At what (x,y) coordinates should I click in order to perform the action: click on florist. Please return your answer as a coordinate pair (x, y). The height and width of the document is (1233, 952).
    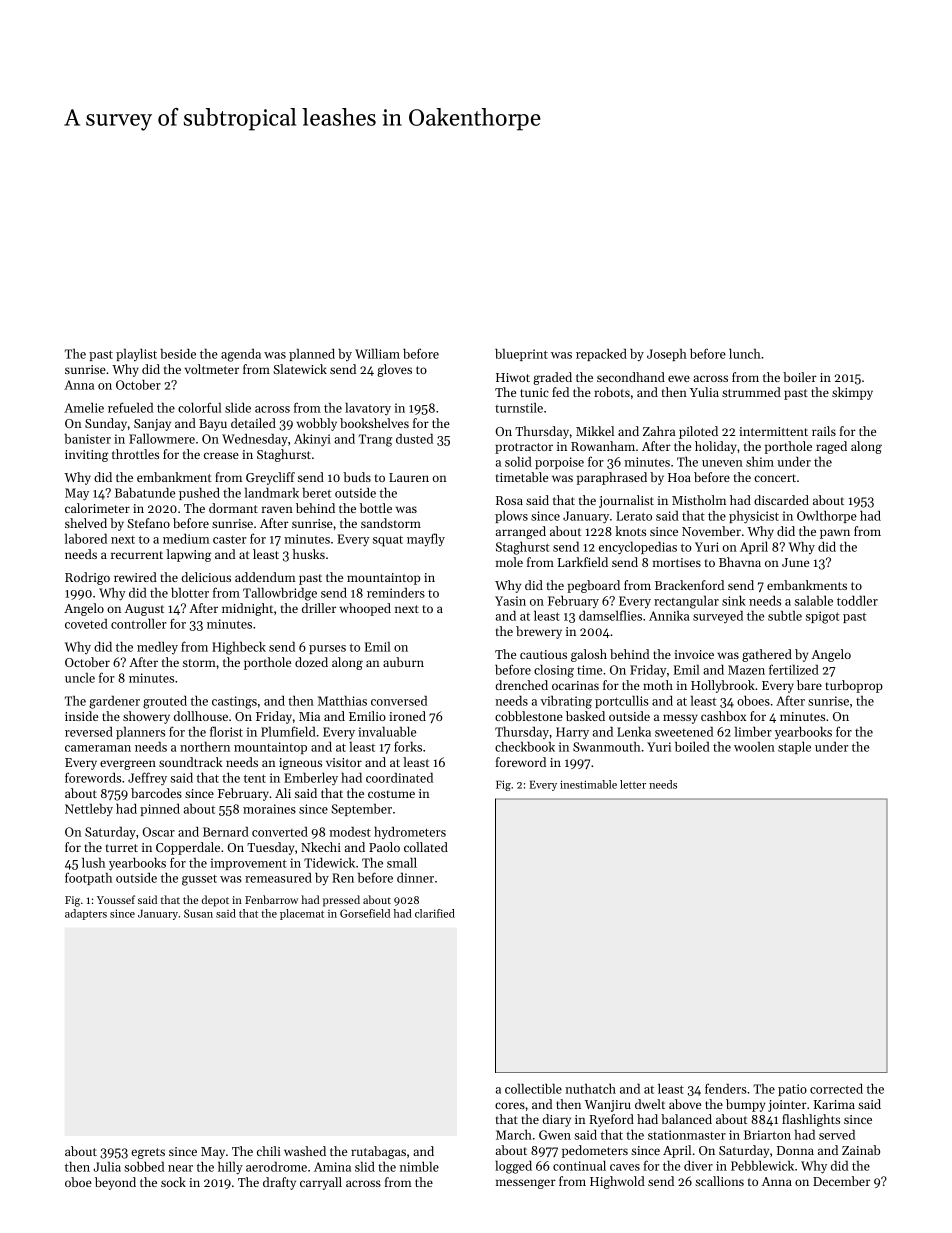
    Looking at the image, I should click on (226, 731).
